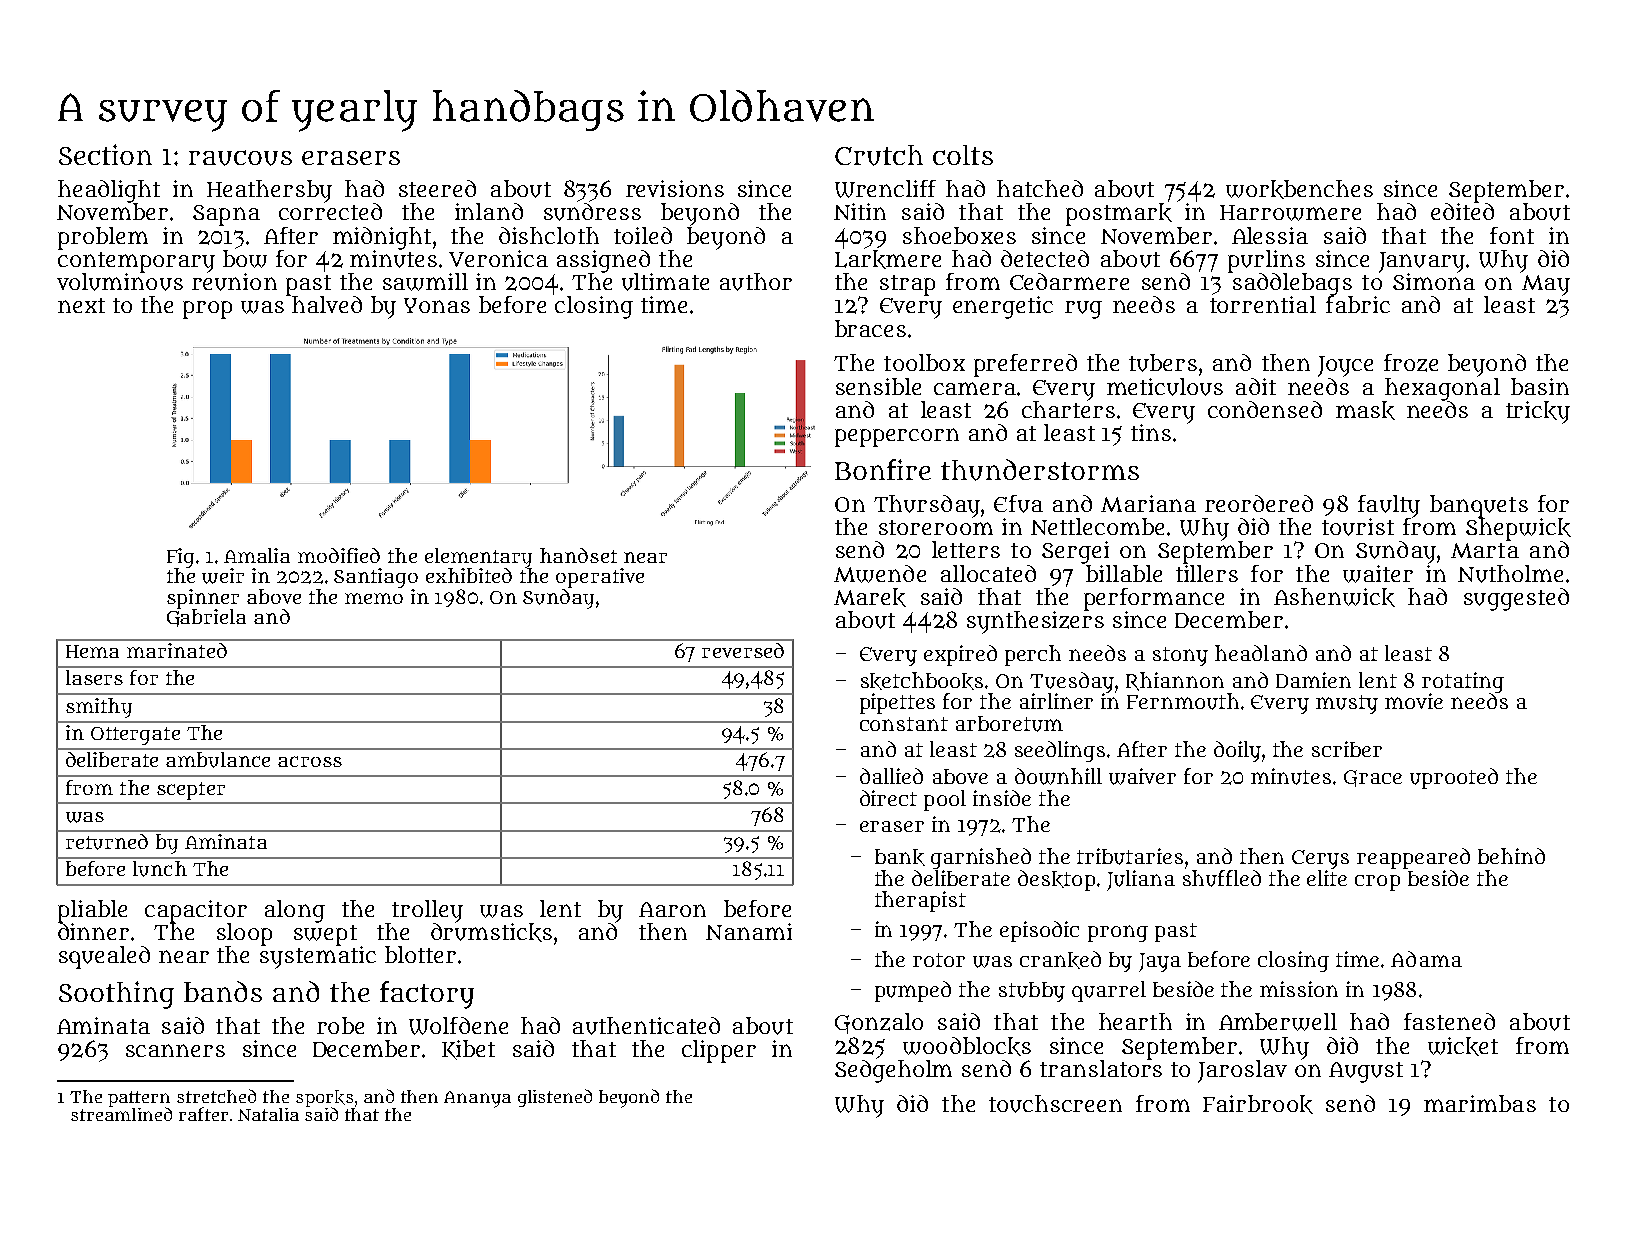  Describe the element at coordinates (891, 776) in the page. I see `dallied` at that location.
